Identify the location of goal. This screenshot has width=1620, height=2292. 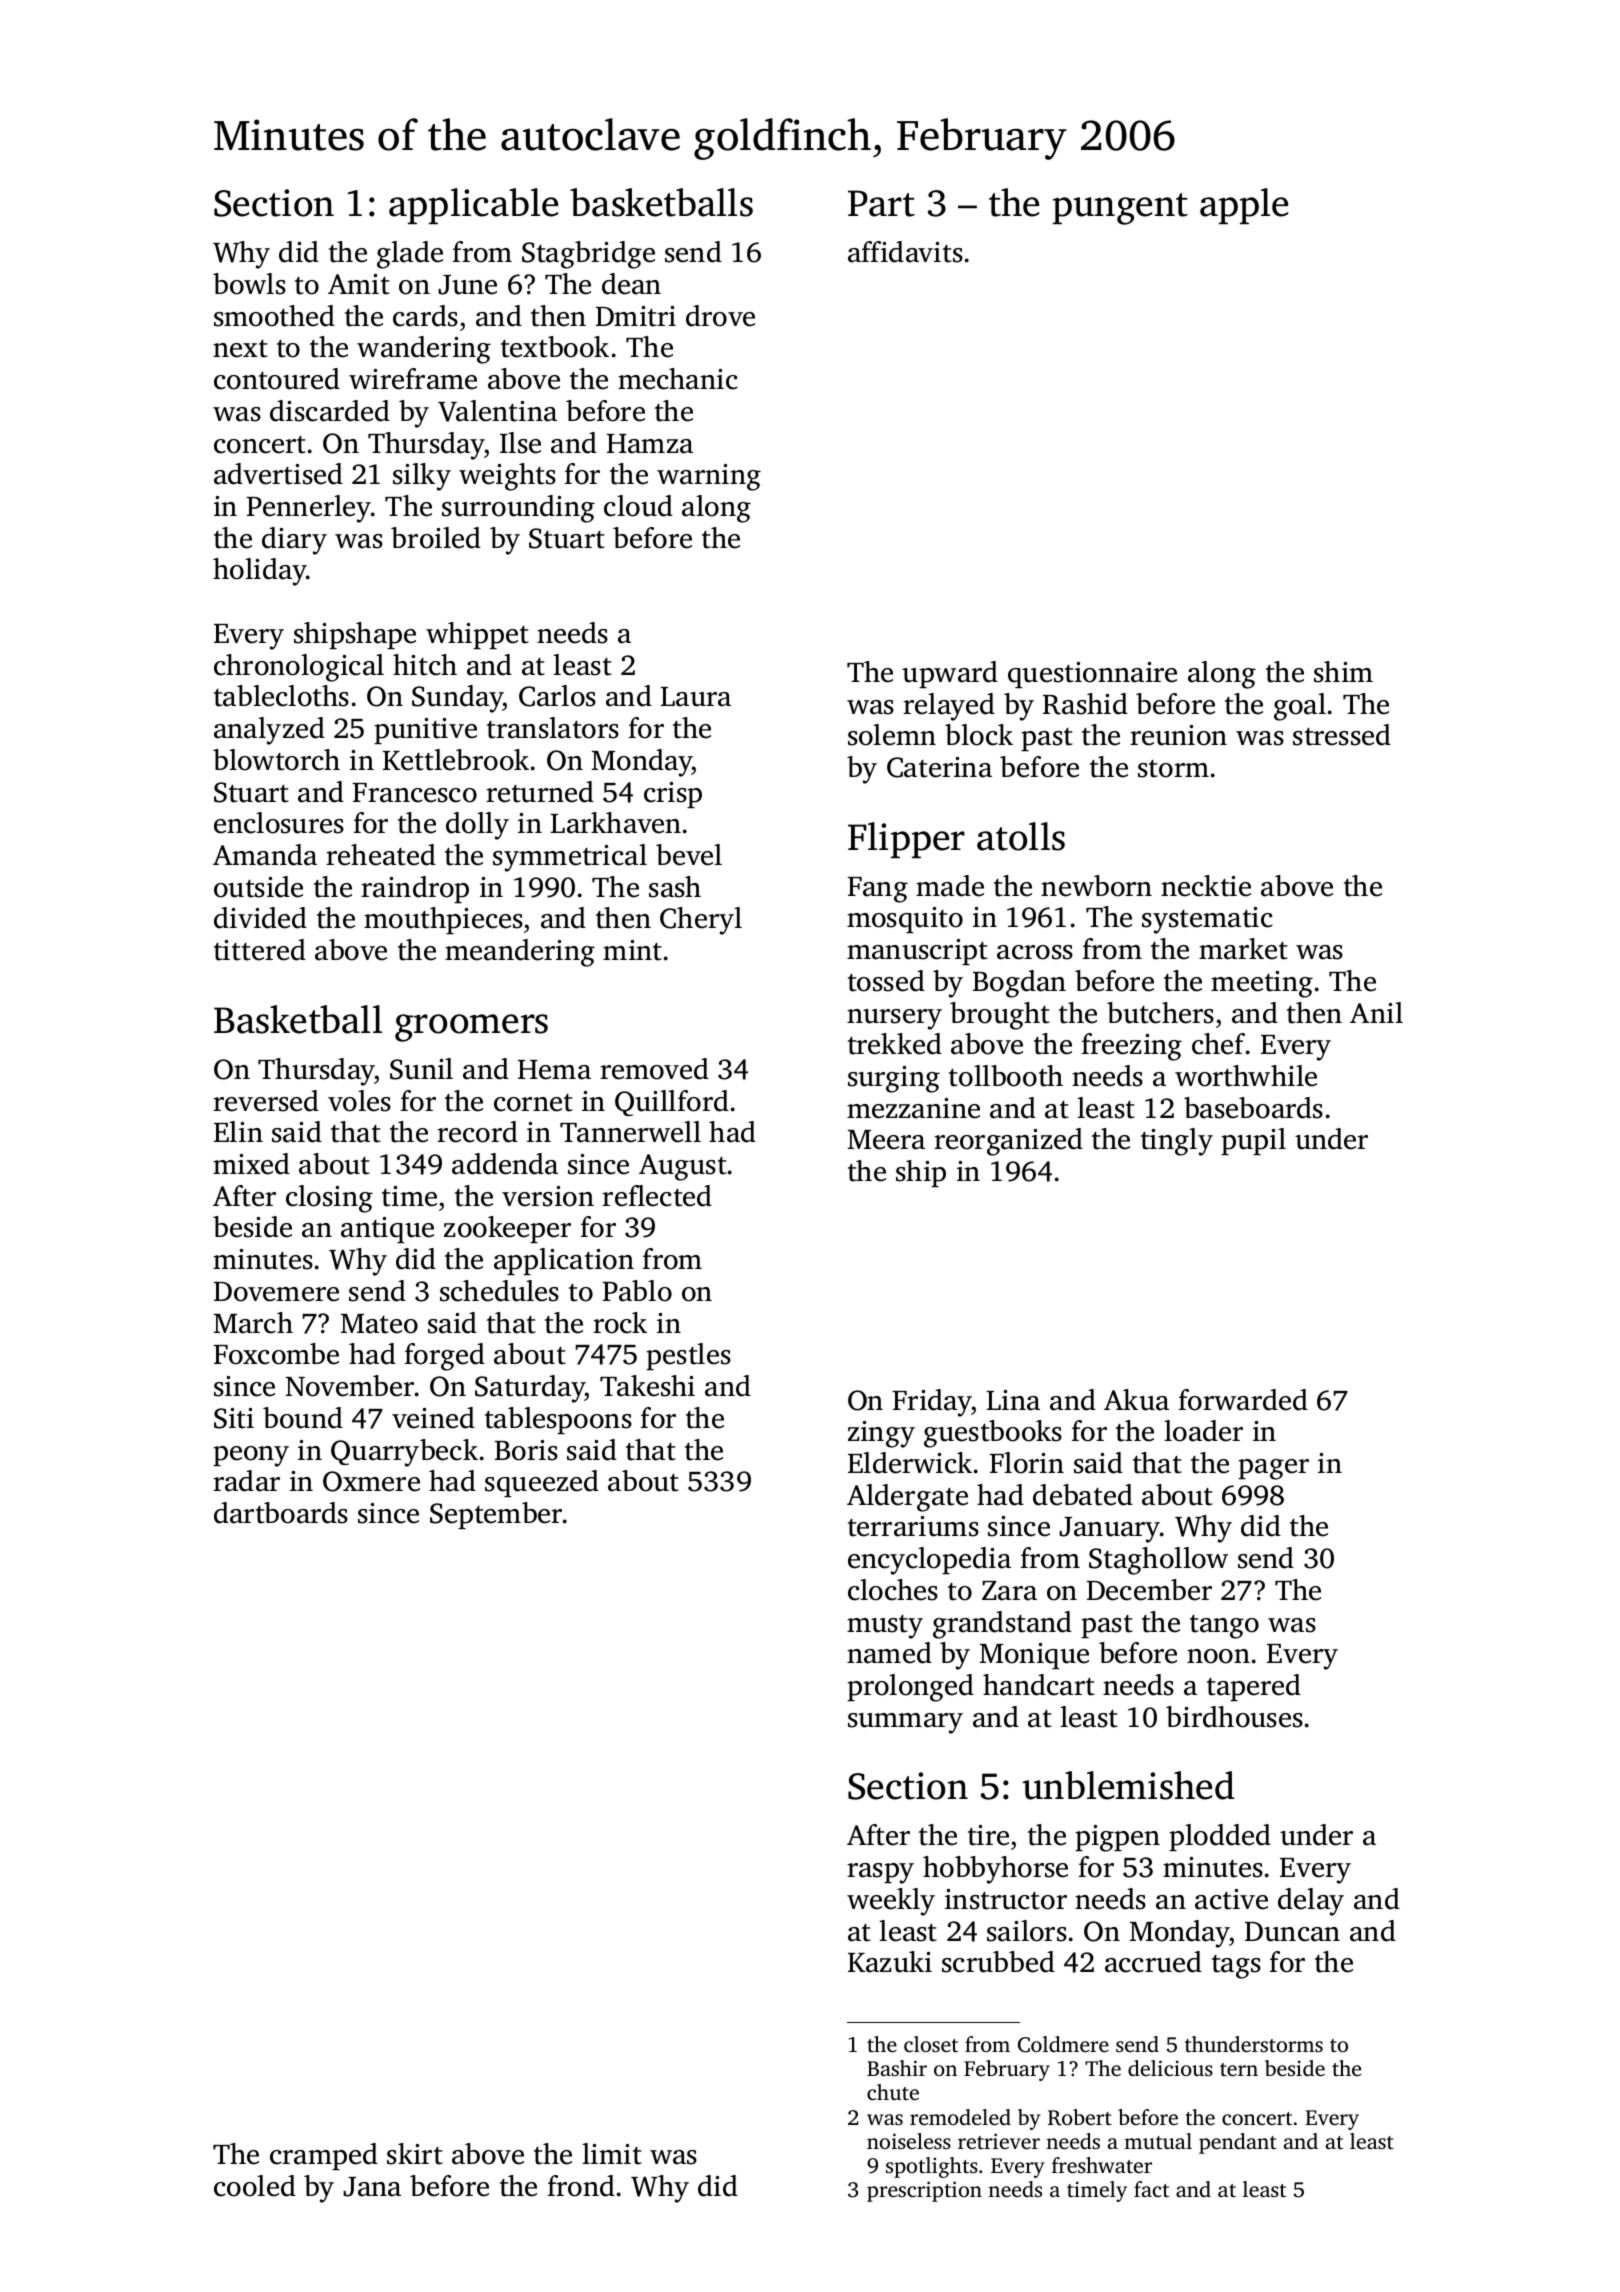
(1300, 707).
